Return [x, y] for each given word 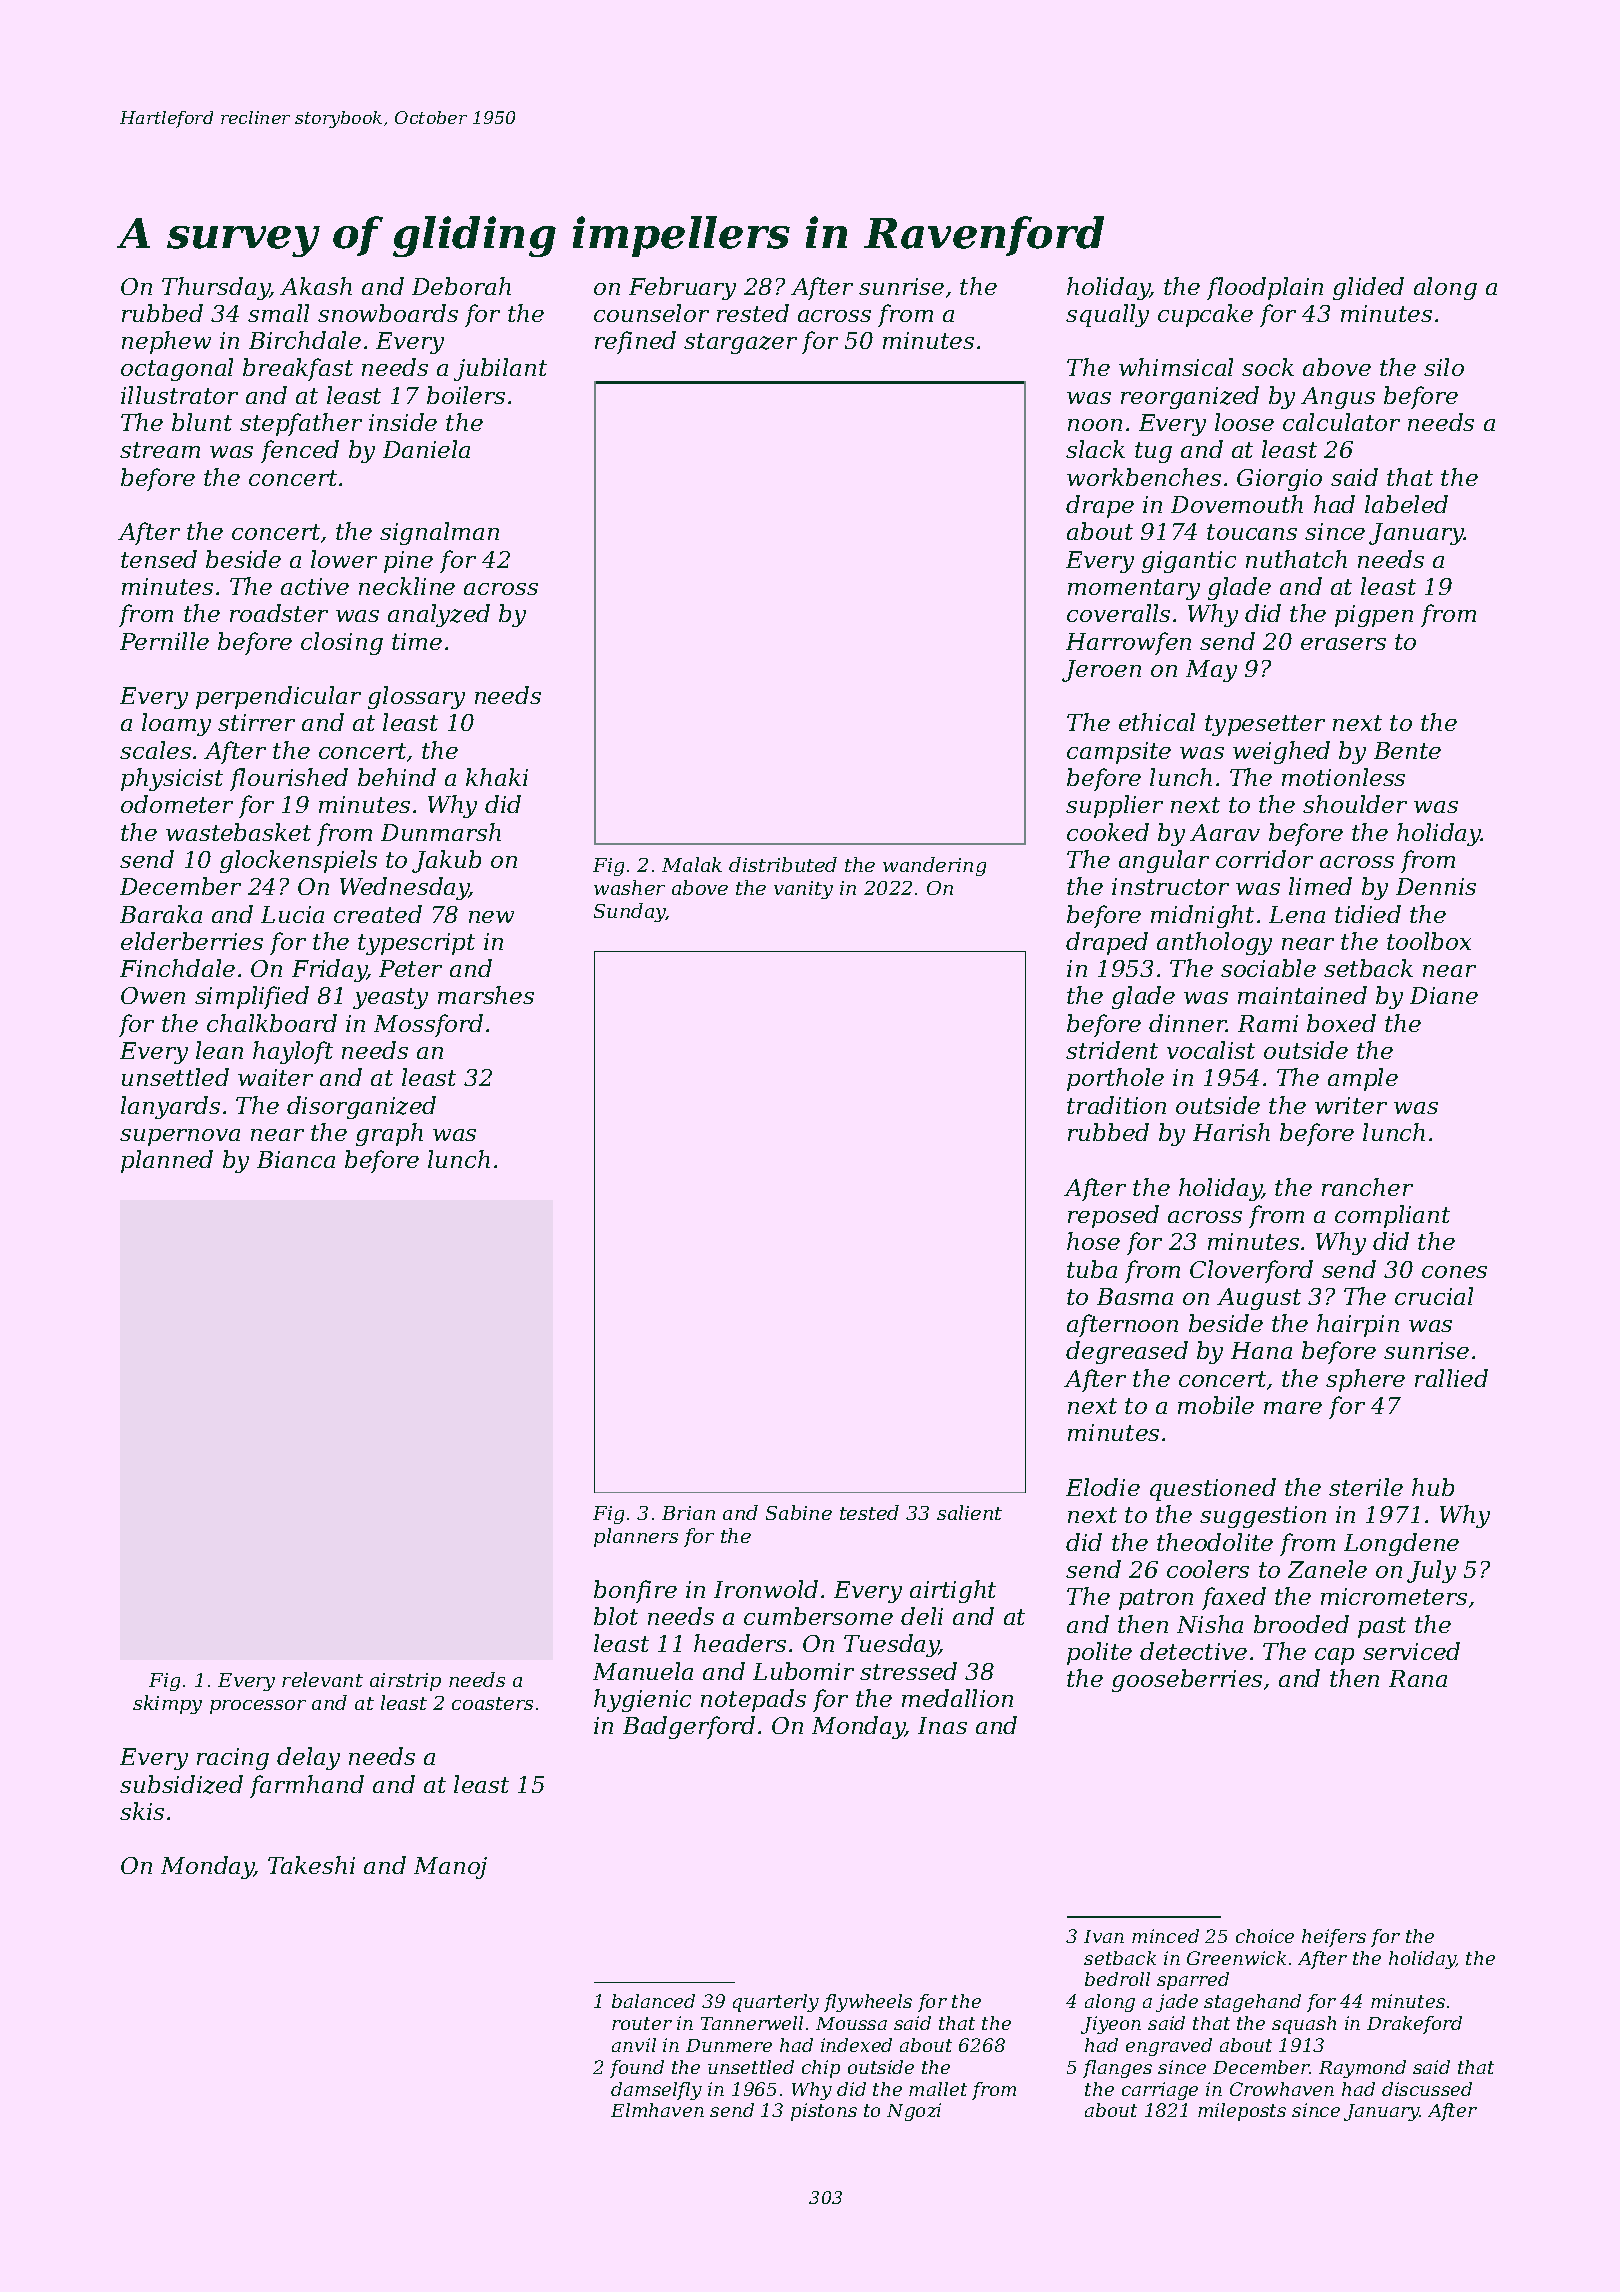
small [278, 313]
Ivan [1104, 1936]
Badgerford [689, 1727]
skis [142, 1811]
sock [1268, 367]
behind [397, 777]
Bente [1407, 750]
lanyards [170, 1107]
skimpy [167, 1704]
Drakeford [1414, 2025]
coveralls [1118, 613]
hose [1093, 1241]
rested [753, 313]
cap [1334, 1656]
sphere [1365, 1380]
